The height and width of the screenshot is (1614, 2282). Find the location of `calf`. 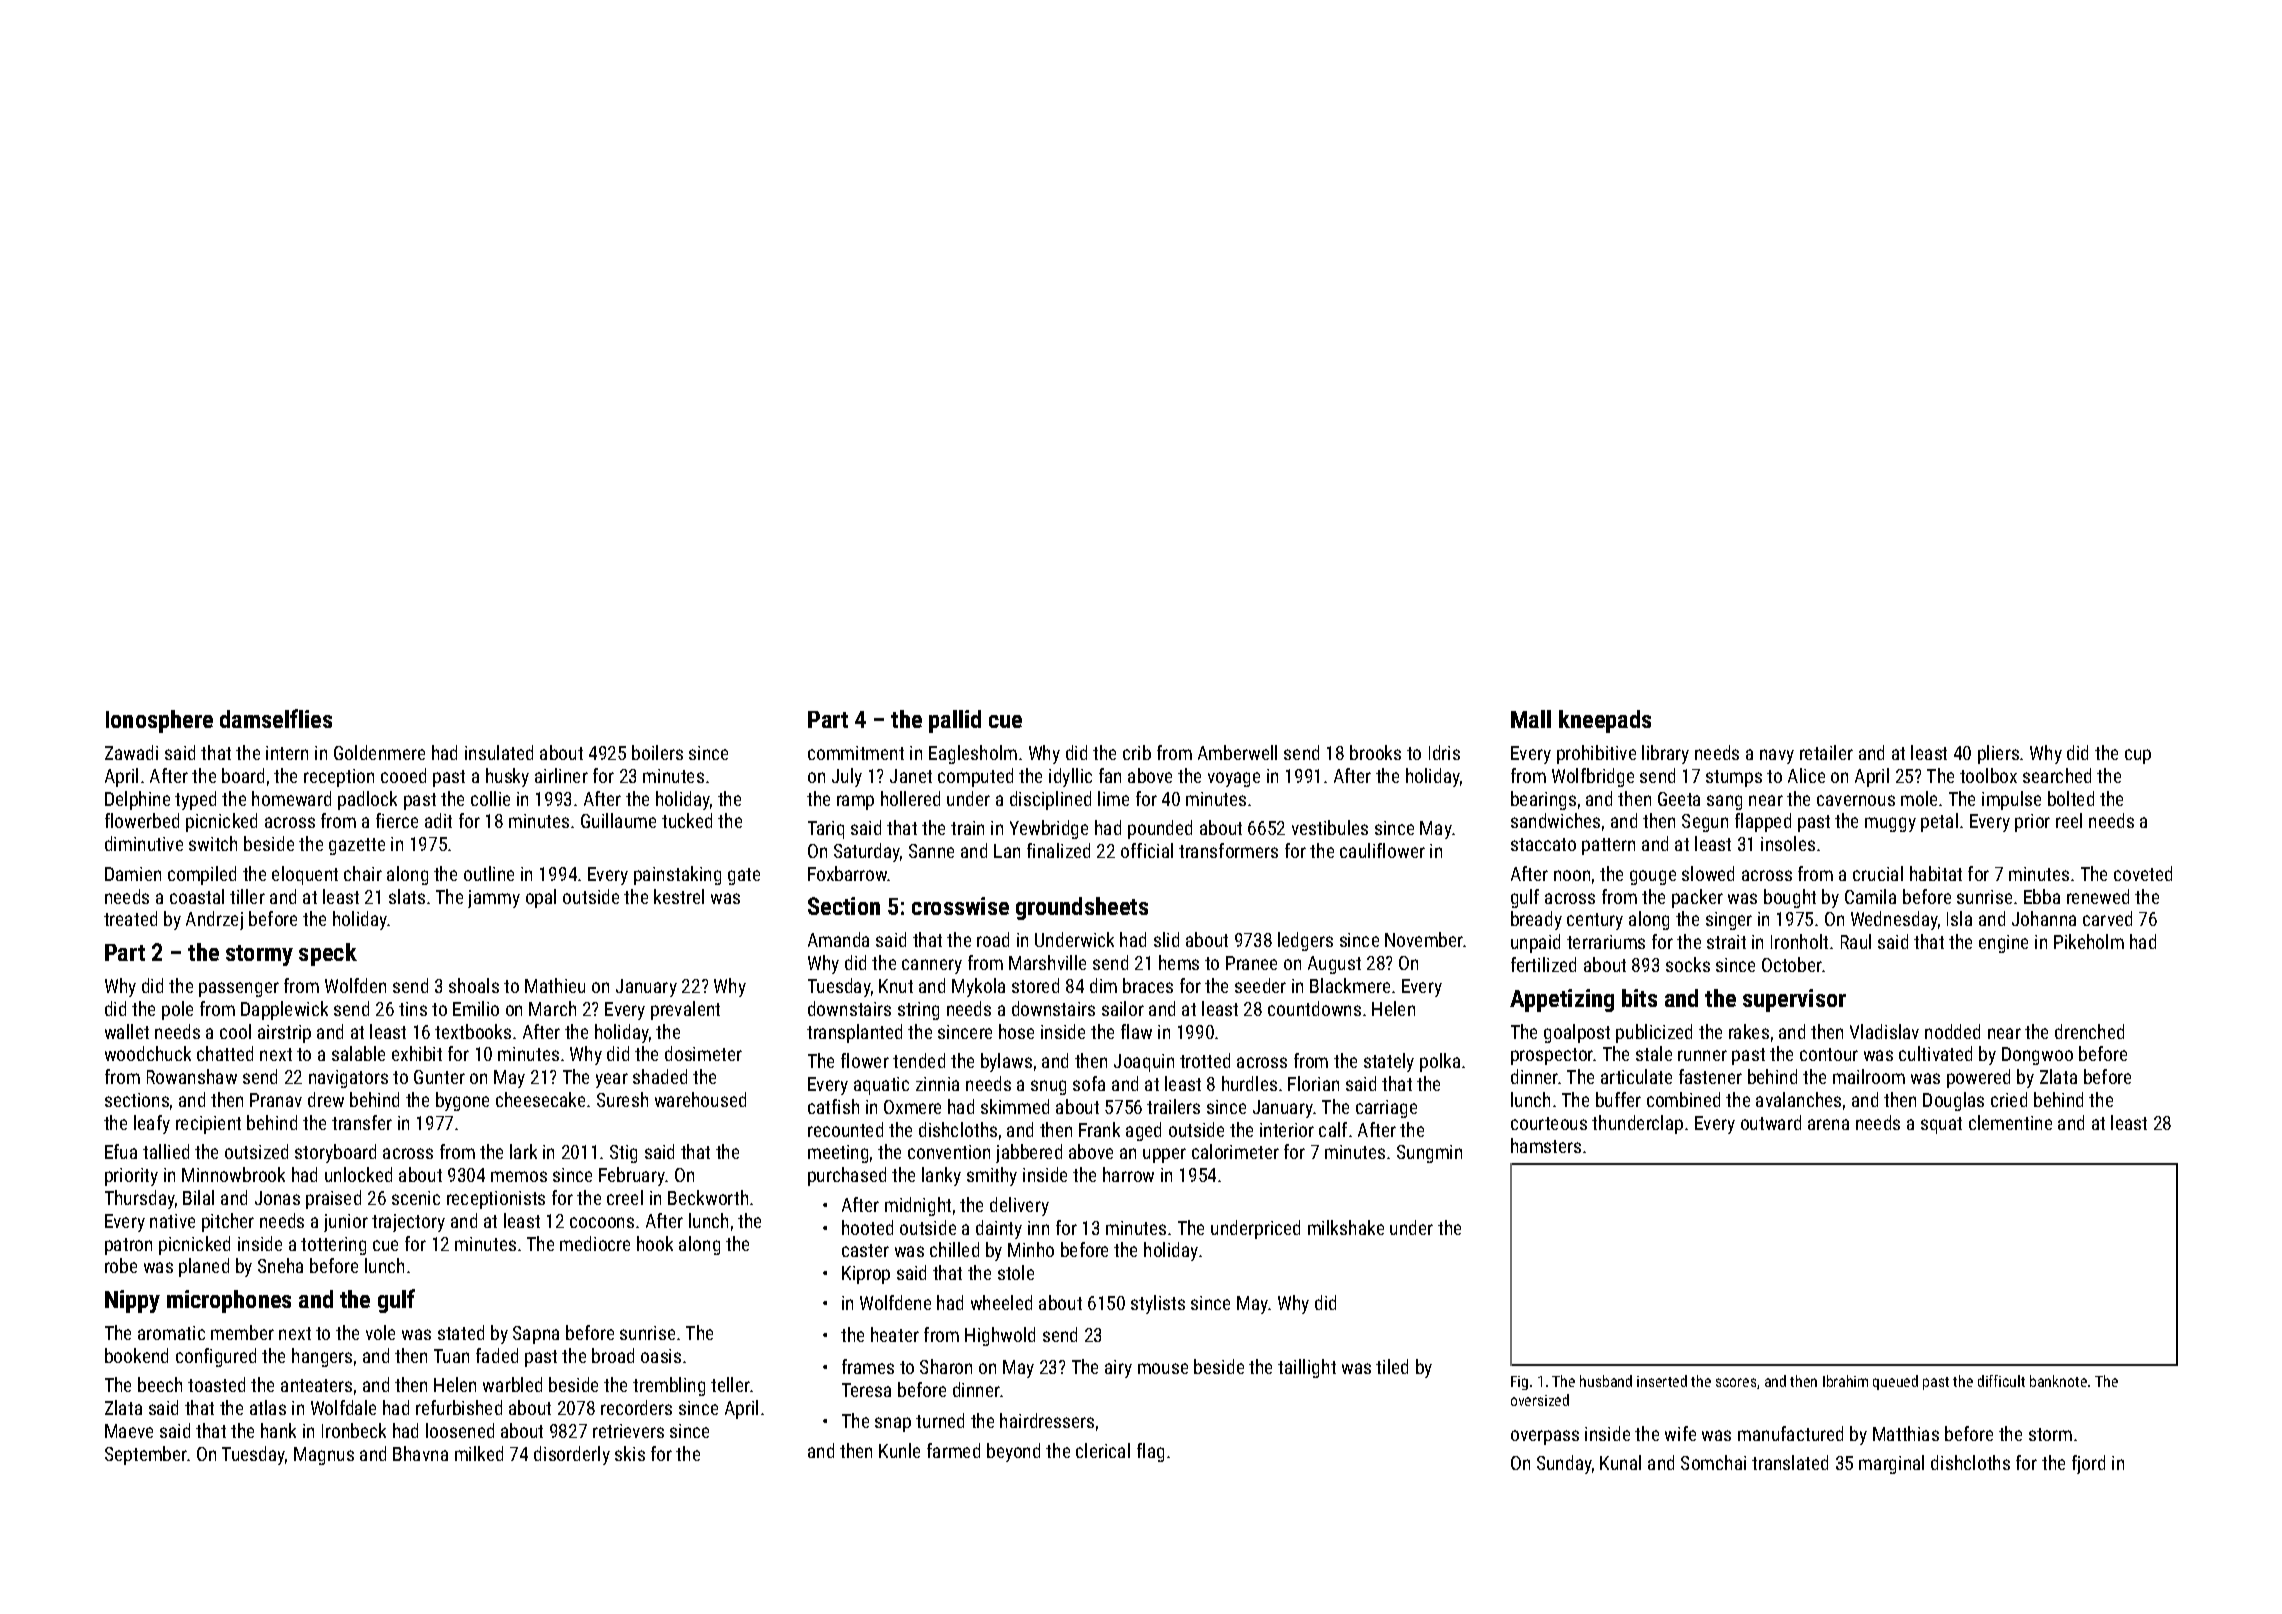

calf is located at coordinates (1333, 1129).
